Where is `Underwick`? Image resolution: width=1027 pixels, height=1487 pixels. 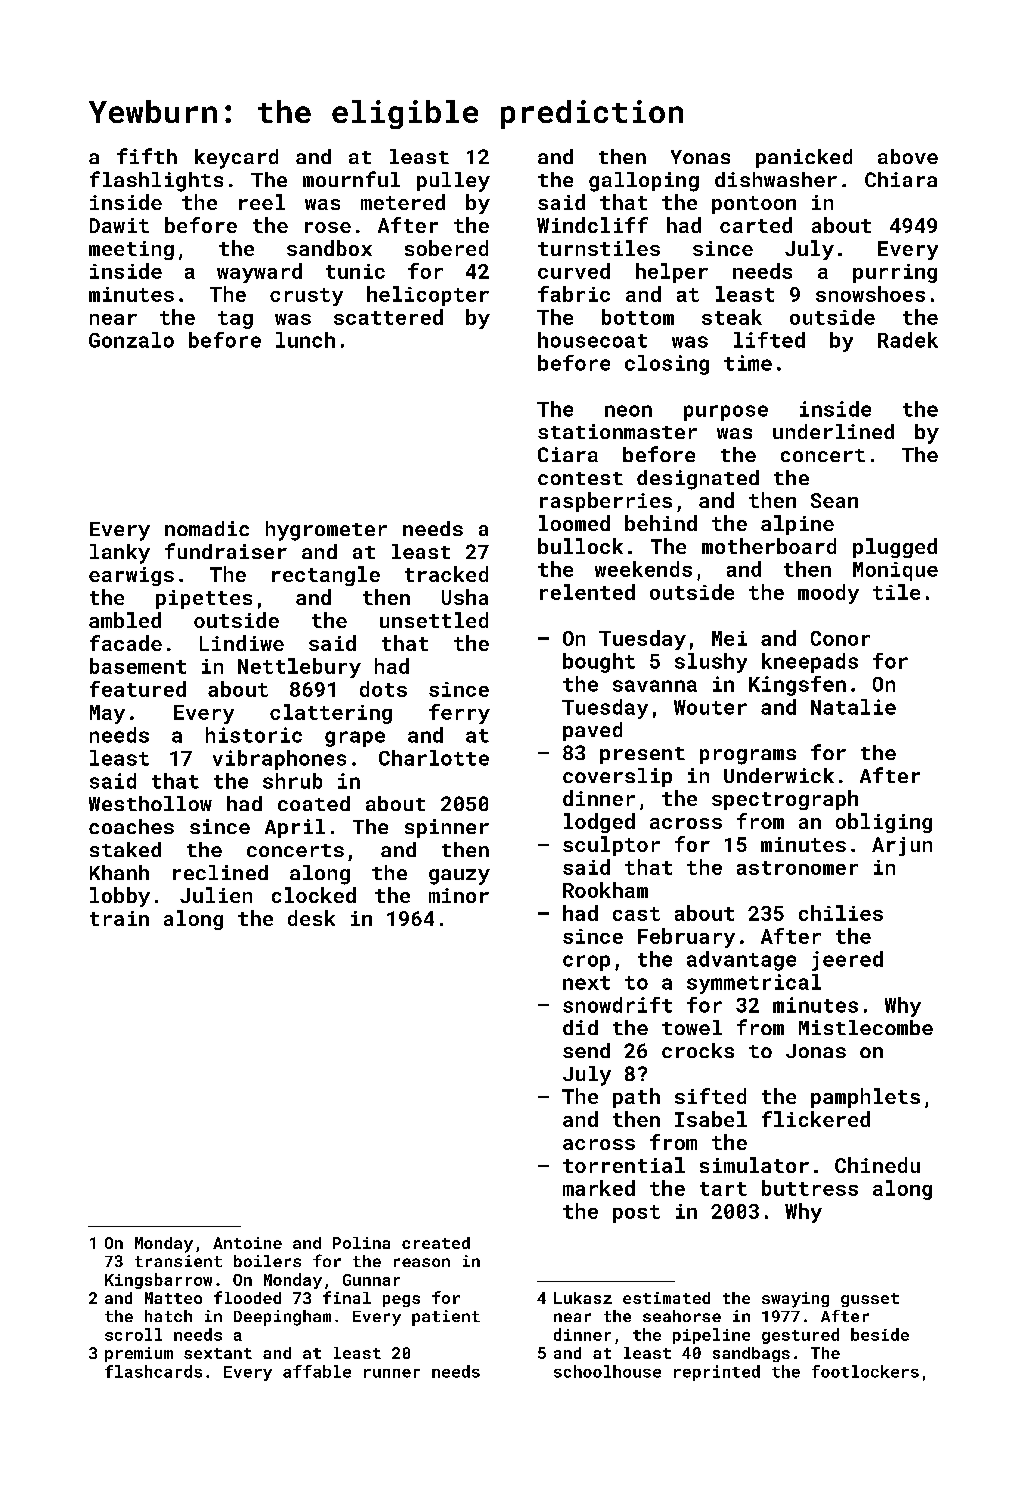
Underwick is located at coordinates (779, 775).
